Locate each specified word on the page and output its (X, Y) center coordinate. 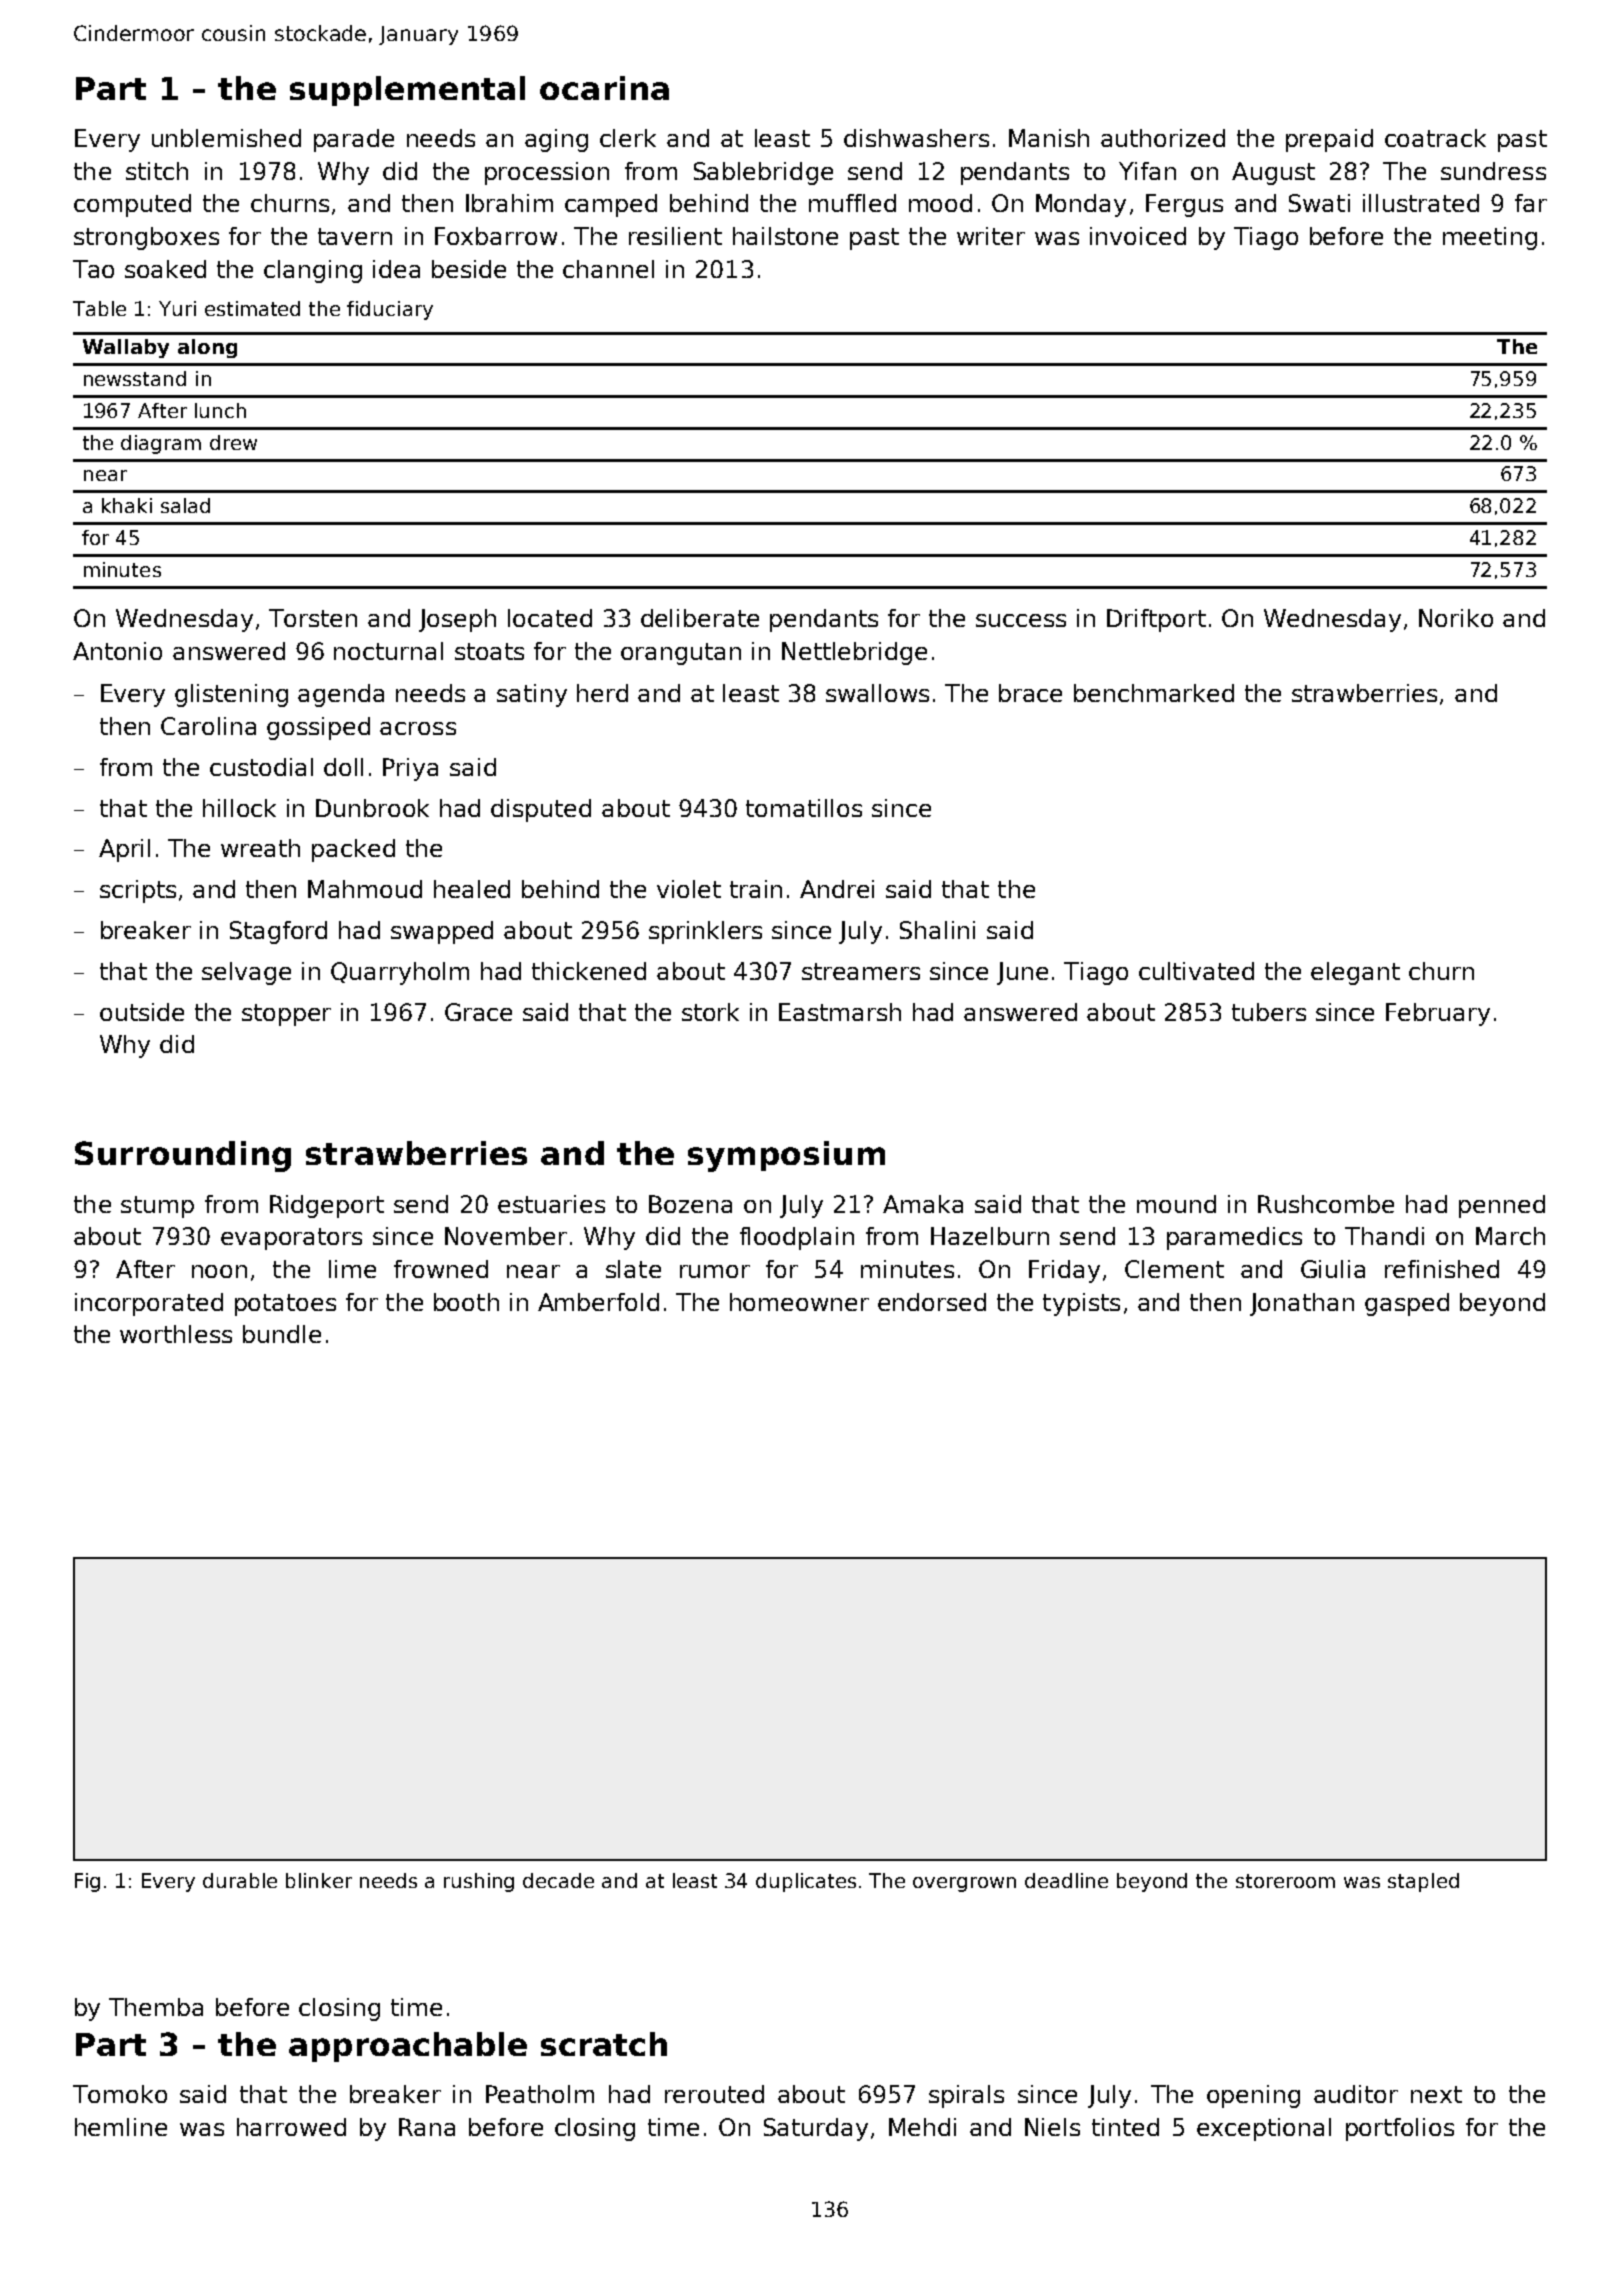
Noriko (1456, 618)
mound (1176, 1204)
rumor (715, 1271)
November (506, 1236)
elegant (1355, 973)
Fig (87, 1882)
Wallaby (126, 348)
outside (142, 1012)
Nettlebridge (854, 653)
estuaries (551, 1204)
